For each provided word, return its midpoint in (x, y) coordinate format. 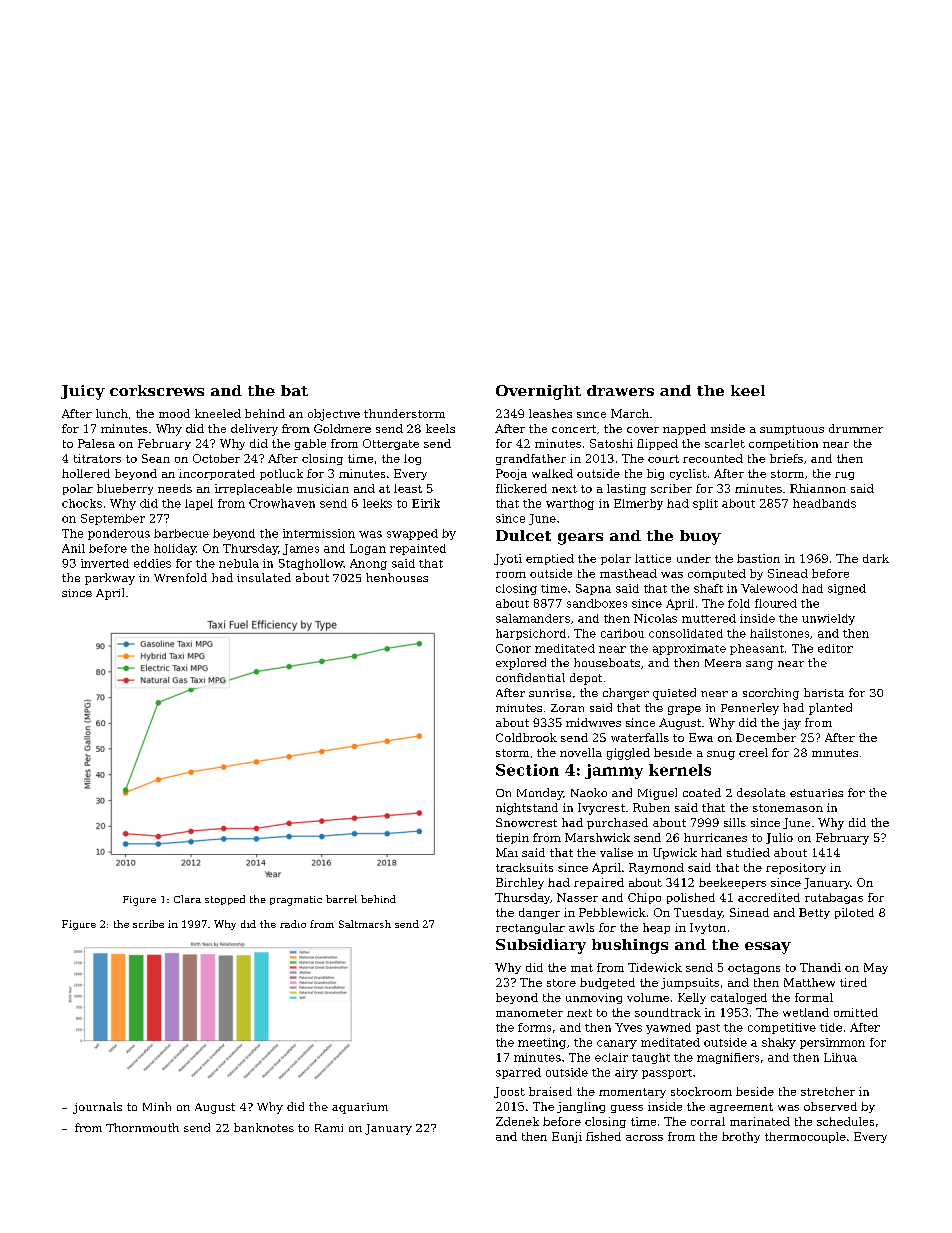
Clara (187, 899)
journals (97, 1108)
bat (294, 390)
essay (768, 948)
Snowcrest (526, 822)
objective (334, 415)
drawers (620, 390)
